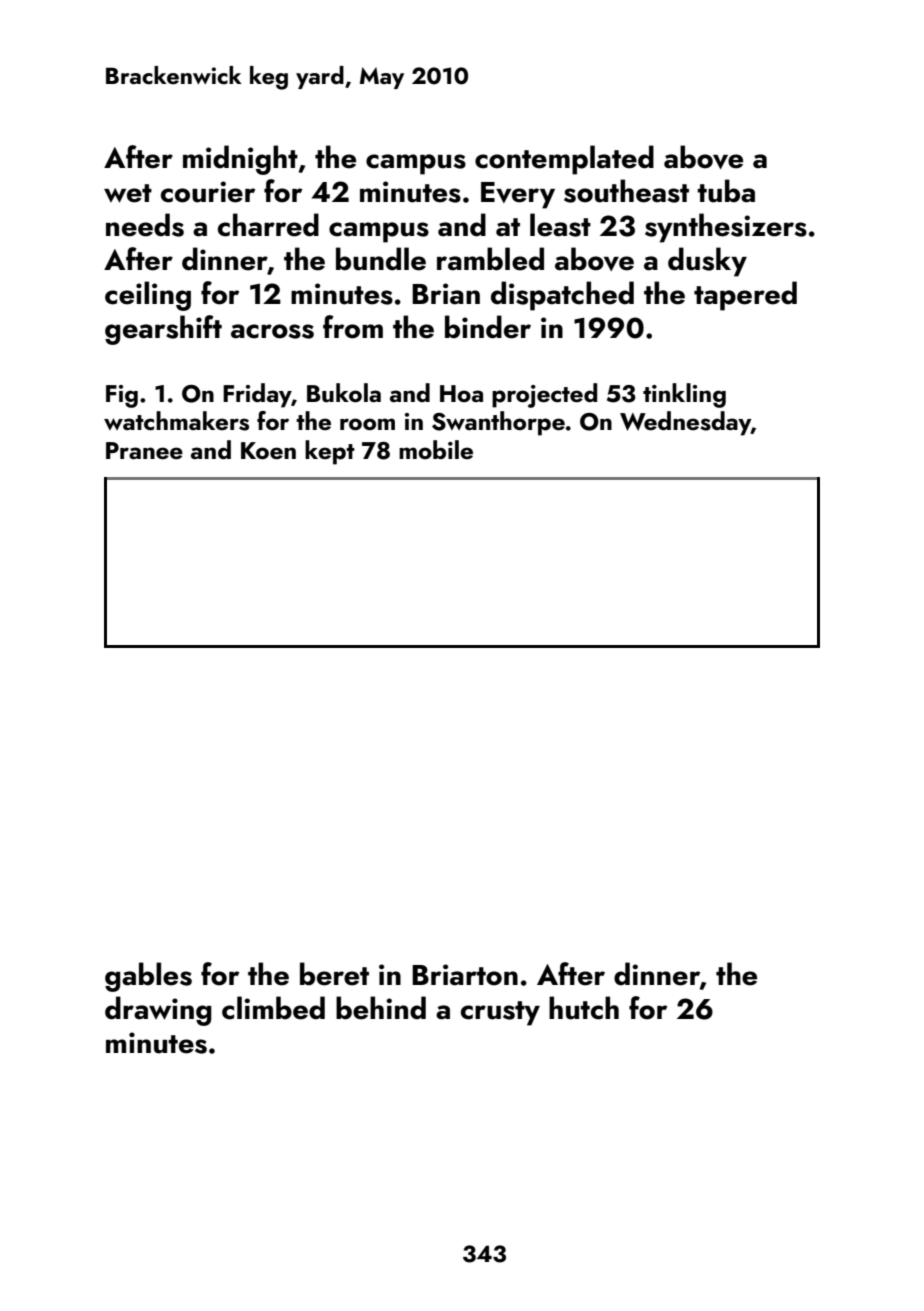 The width and height of the screenshot is (924, 1311). I want to click on gables, so click(148, 977).
